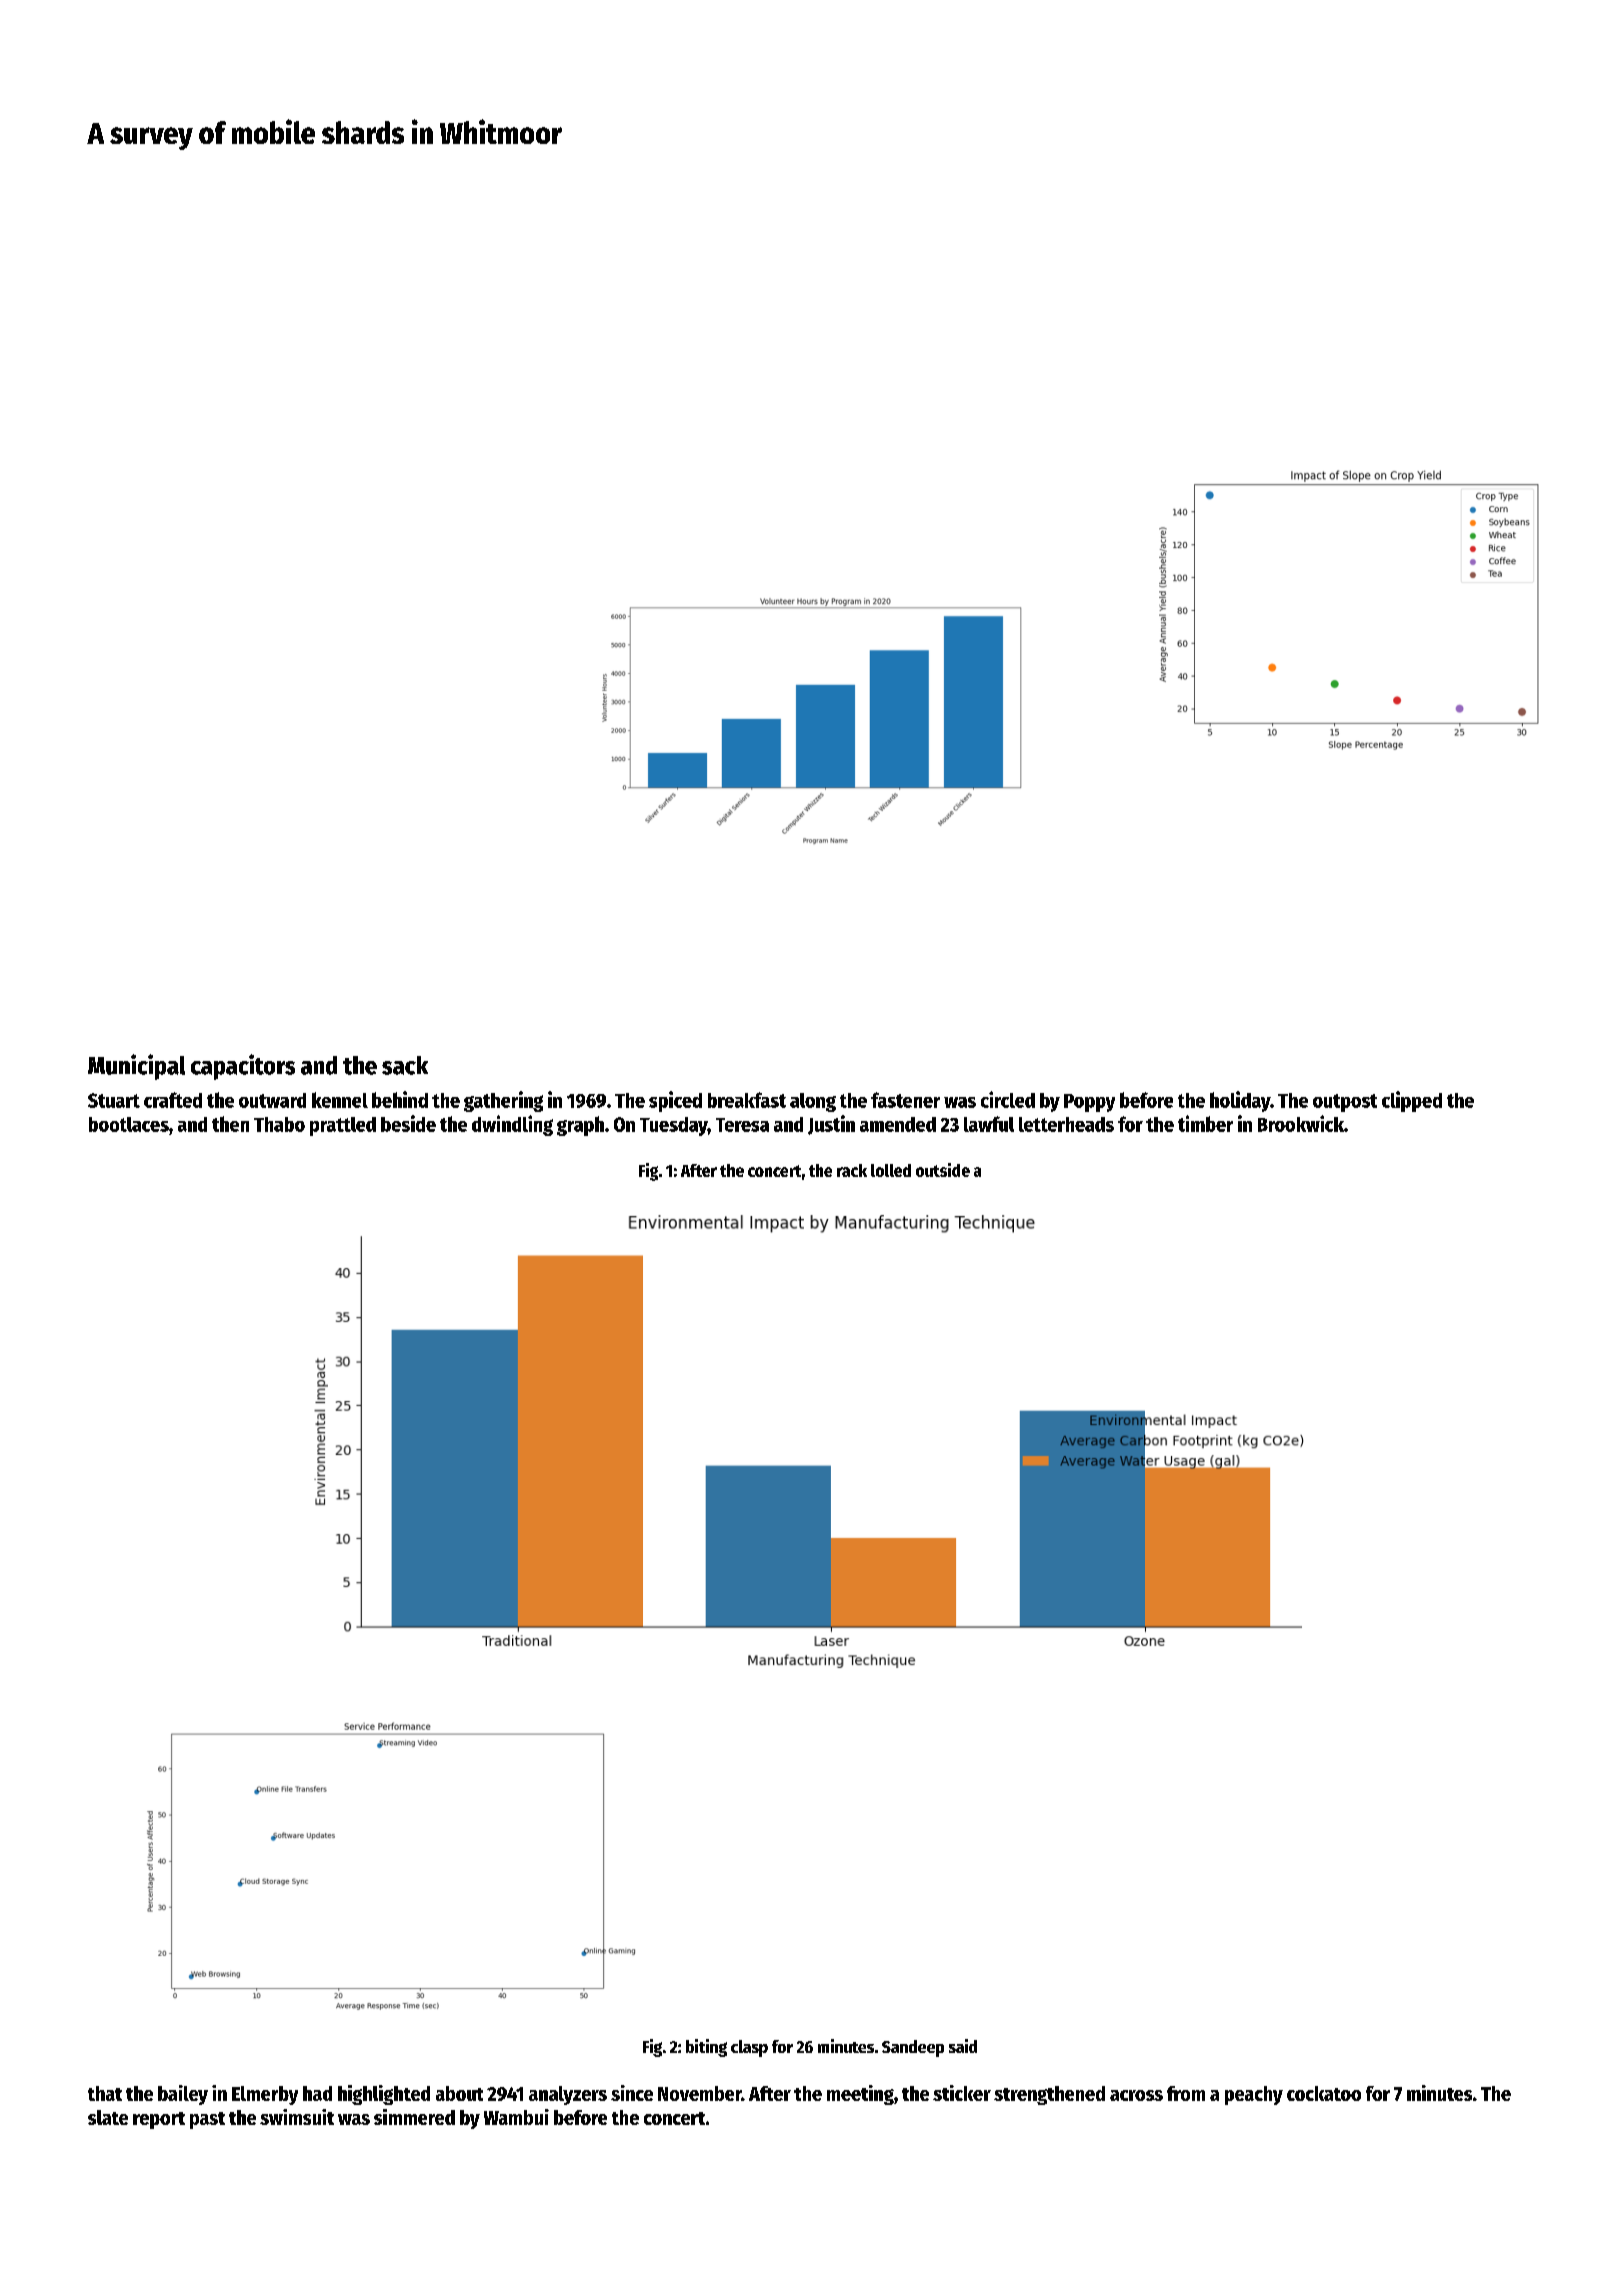 The width and height of the image is (1620, 2292). Describe the element at coordinates (706, 2048) in the image. I see `biting` at that location.
